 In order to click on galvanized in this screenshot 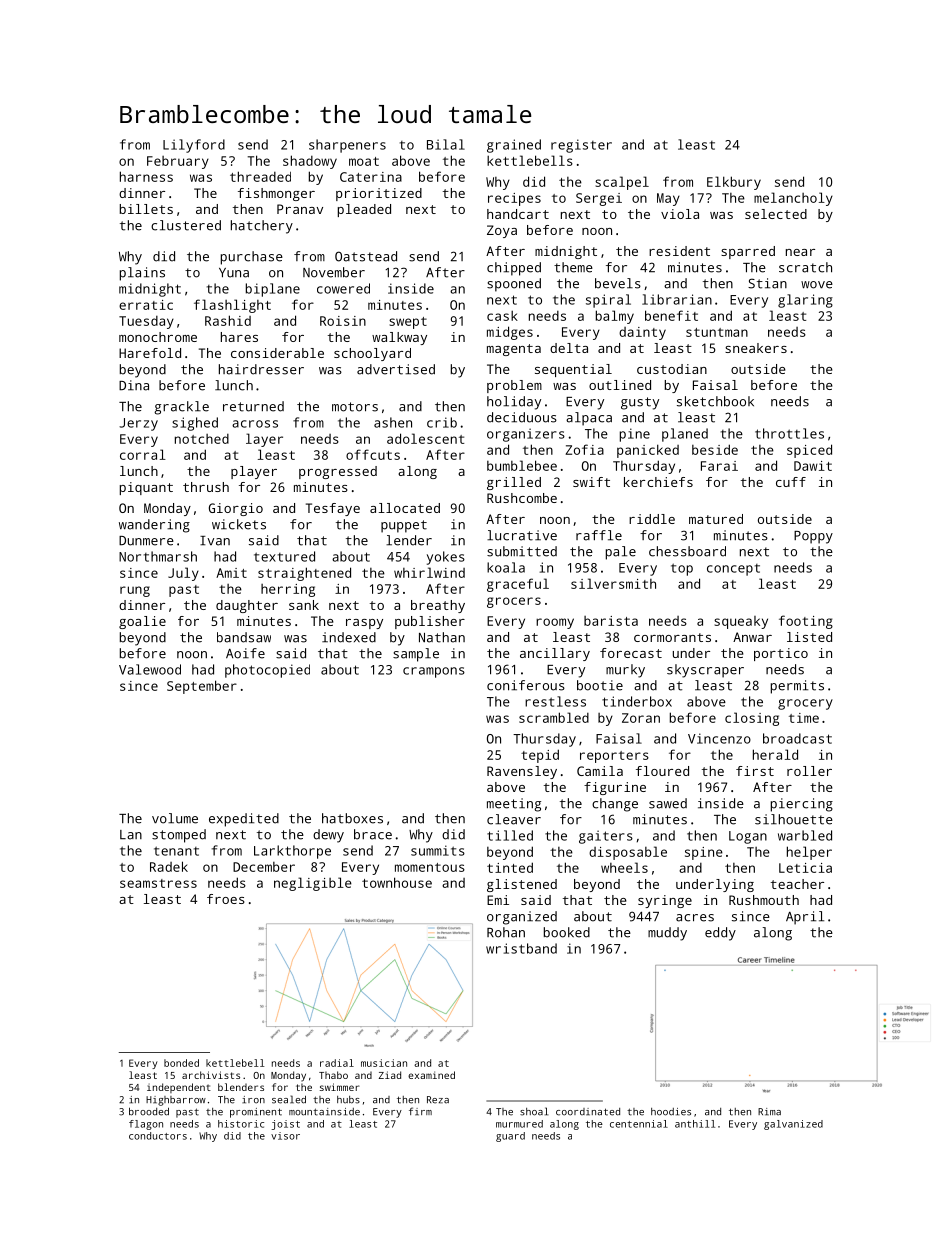, I will do `click(793, 1125)`.
